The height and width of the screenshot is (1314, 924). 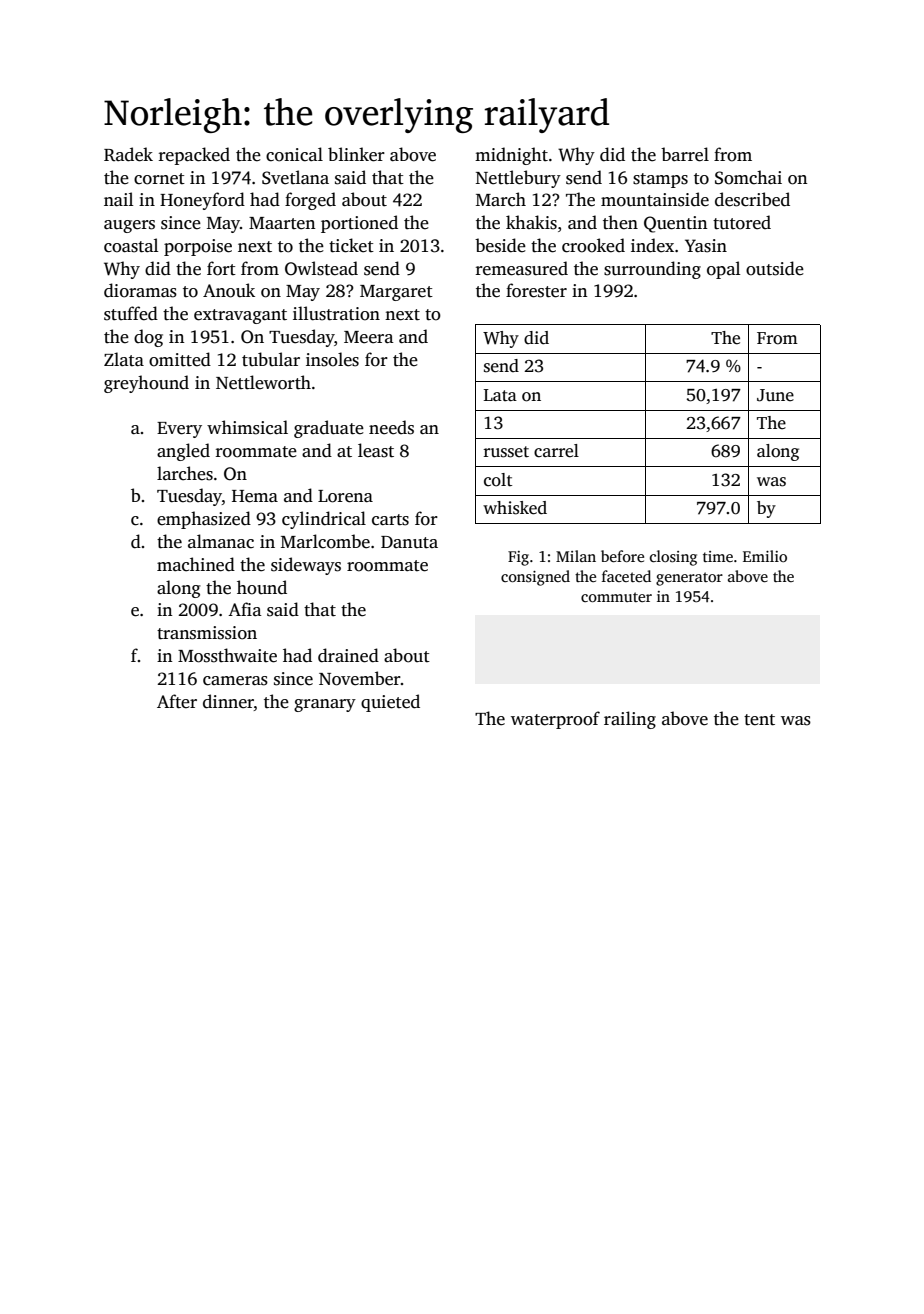 I want to click on opal, so click(x=723, y=270).
